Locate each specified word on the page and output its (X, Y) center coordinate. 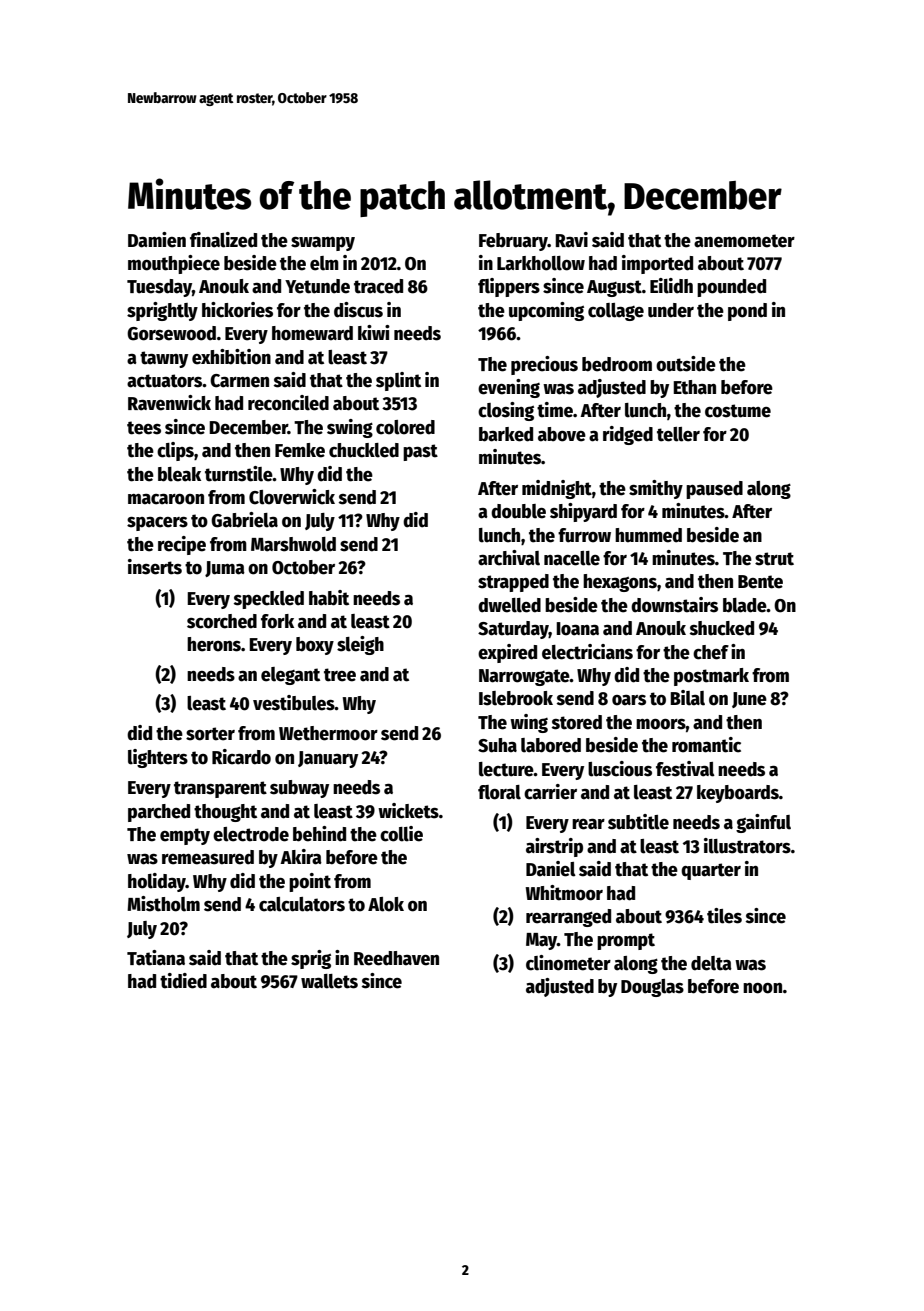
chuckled (364, 450)
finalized (223, 240)
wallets (329, 981)
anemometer (744, 241)
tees (144, 428)
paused (714, 490)
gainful (763, 823)
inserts (155, 567)
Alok (386, 904)
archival (509, 558)
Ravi (571, 240)
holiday (157, 882)
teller (678, 434)
